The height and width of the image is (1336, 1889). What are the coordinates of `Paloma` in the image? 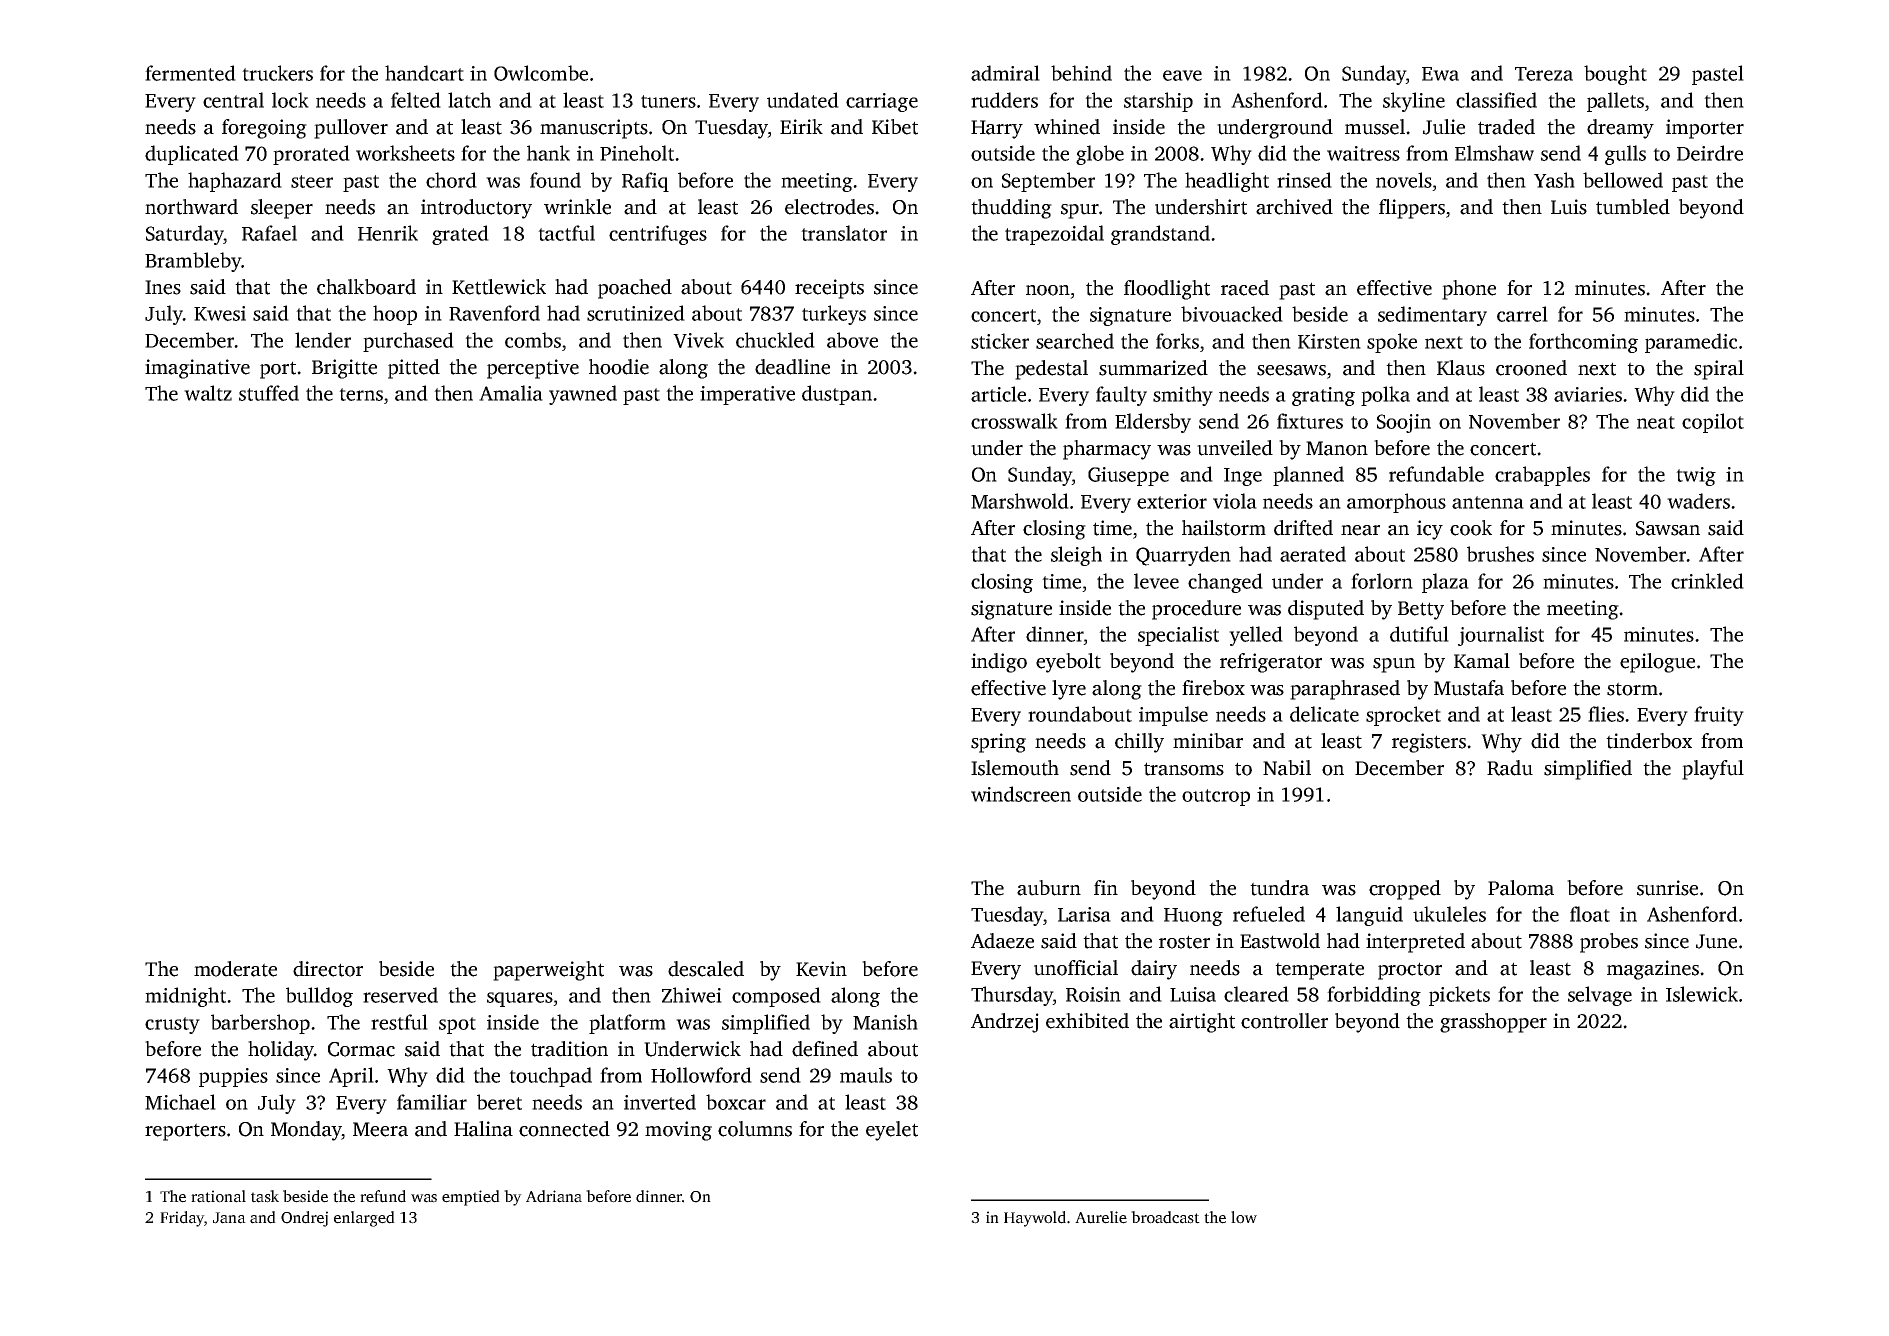 It's located at (1521, 888).
